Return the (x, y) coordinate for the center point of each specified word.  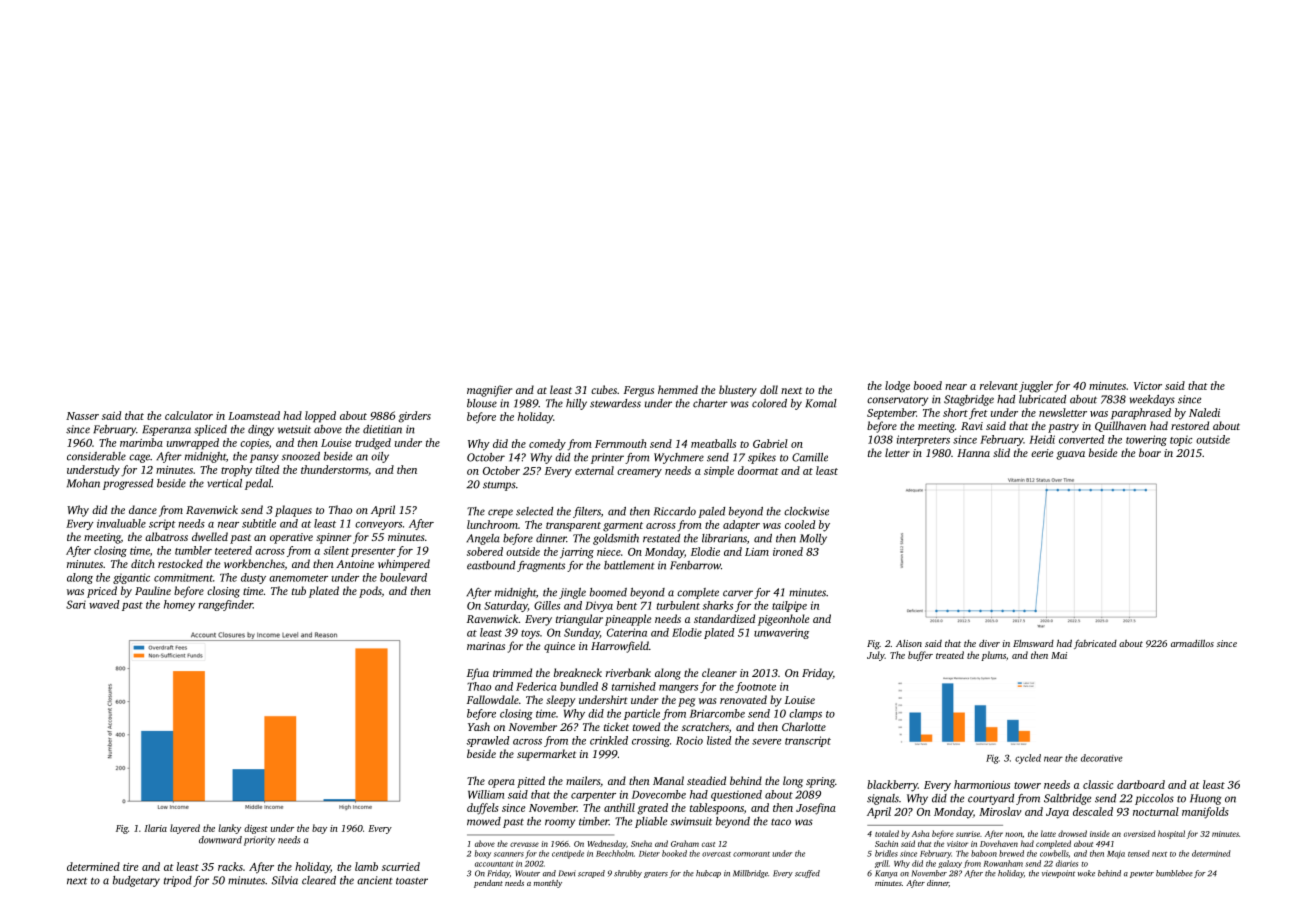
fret (978, 414)
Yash (479, 726)
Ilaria (155, 828)
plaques (293, 511)
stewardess (615, 403)
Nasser (82, 416)
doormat (758, 470)
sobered (485, 551)
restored (1190, 425)
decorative (1102, 758)
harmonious (982, 784)
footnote (755, 687)
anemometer (298, 578)
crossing (651, 741)
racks (230, 866)
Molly (813, 539)
